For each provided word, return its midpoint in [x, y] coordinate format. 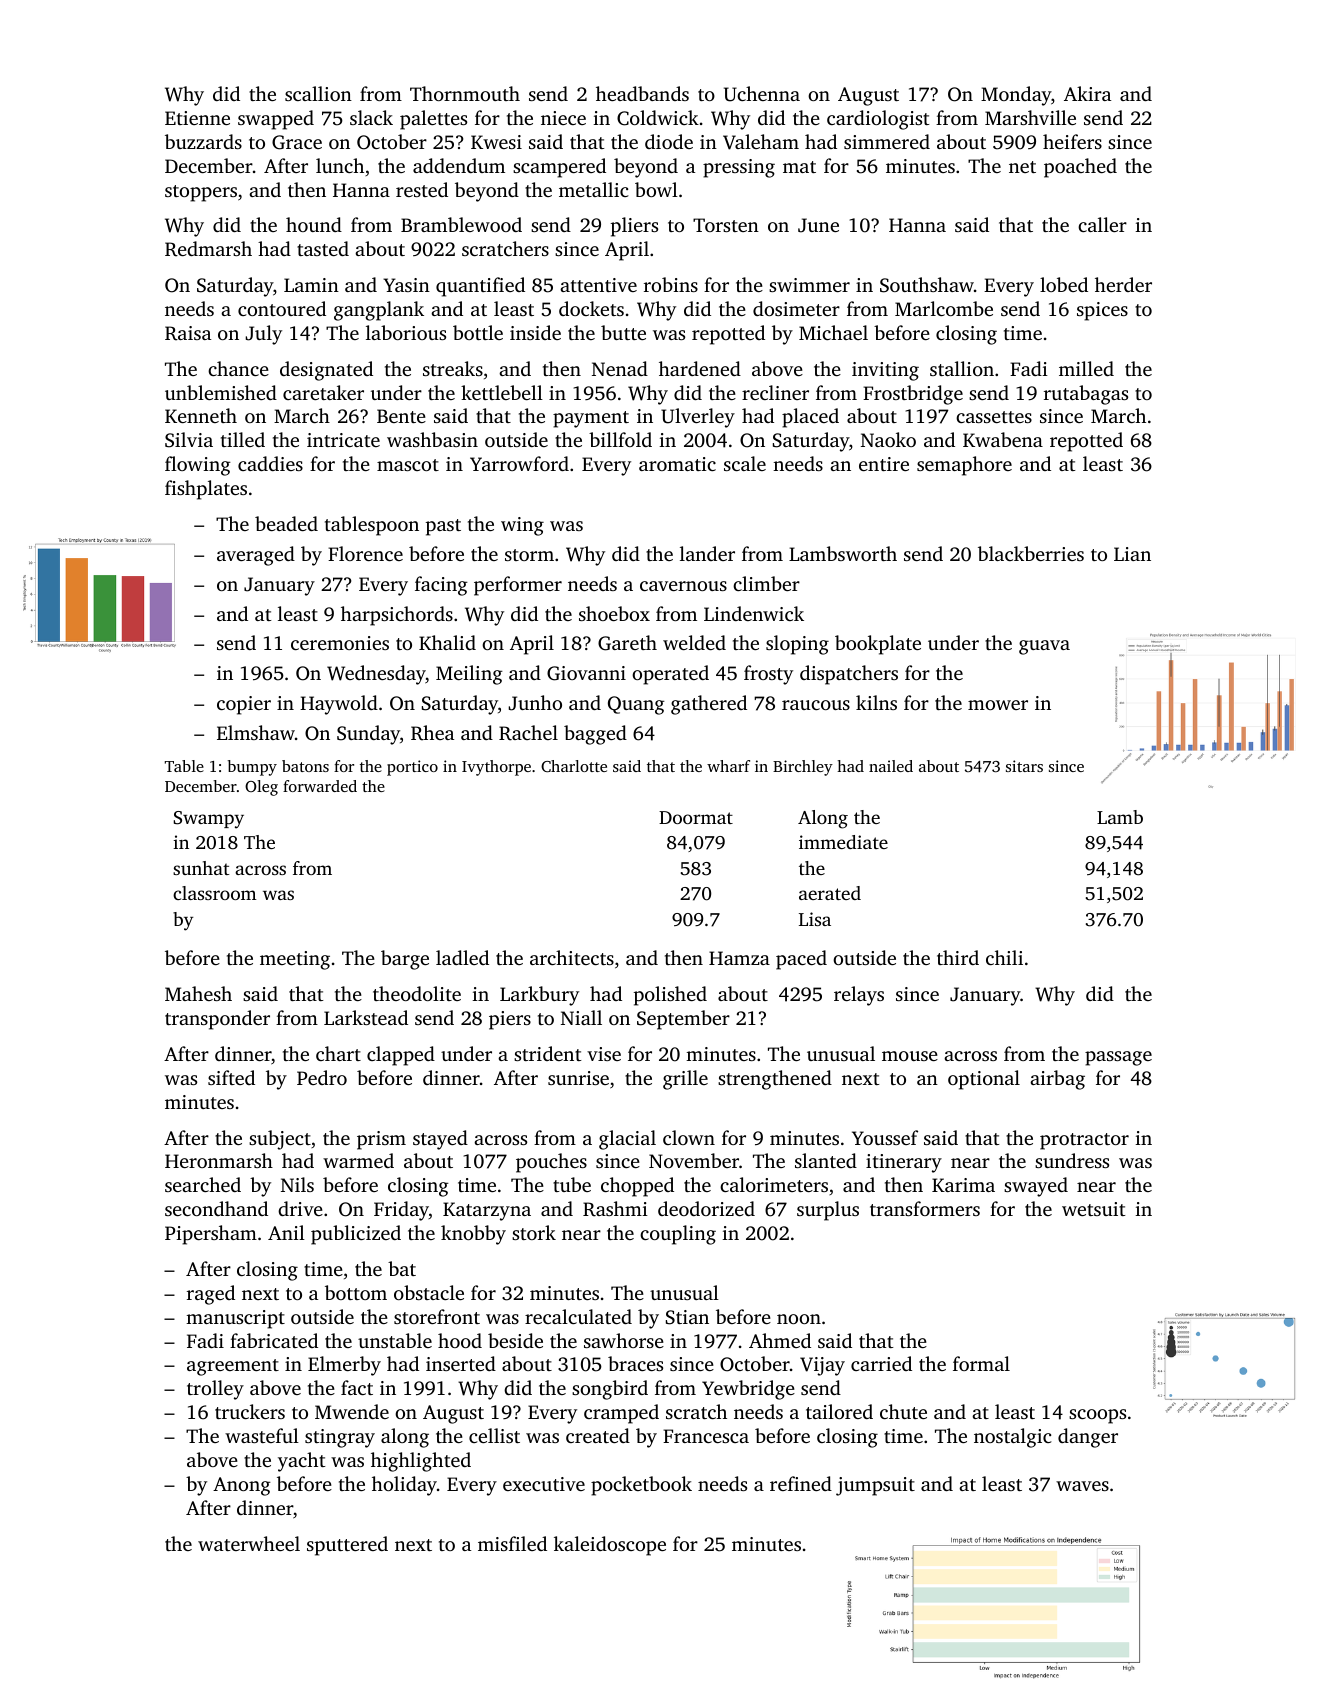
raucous [816, 705]
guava [1044, 647]
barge [405, 960]
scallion [318, 93]
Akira [1087, 93]
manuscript [235, 1319]
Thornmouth [465, 93]
